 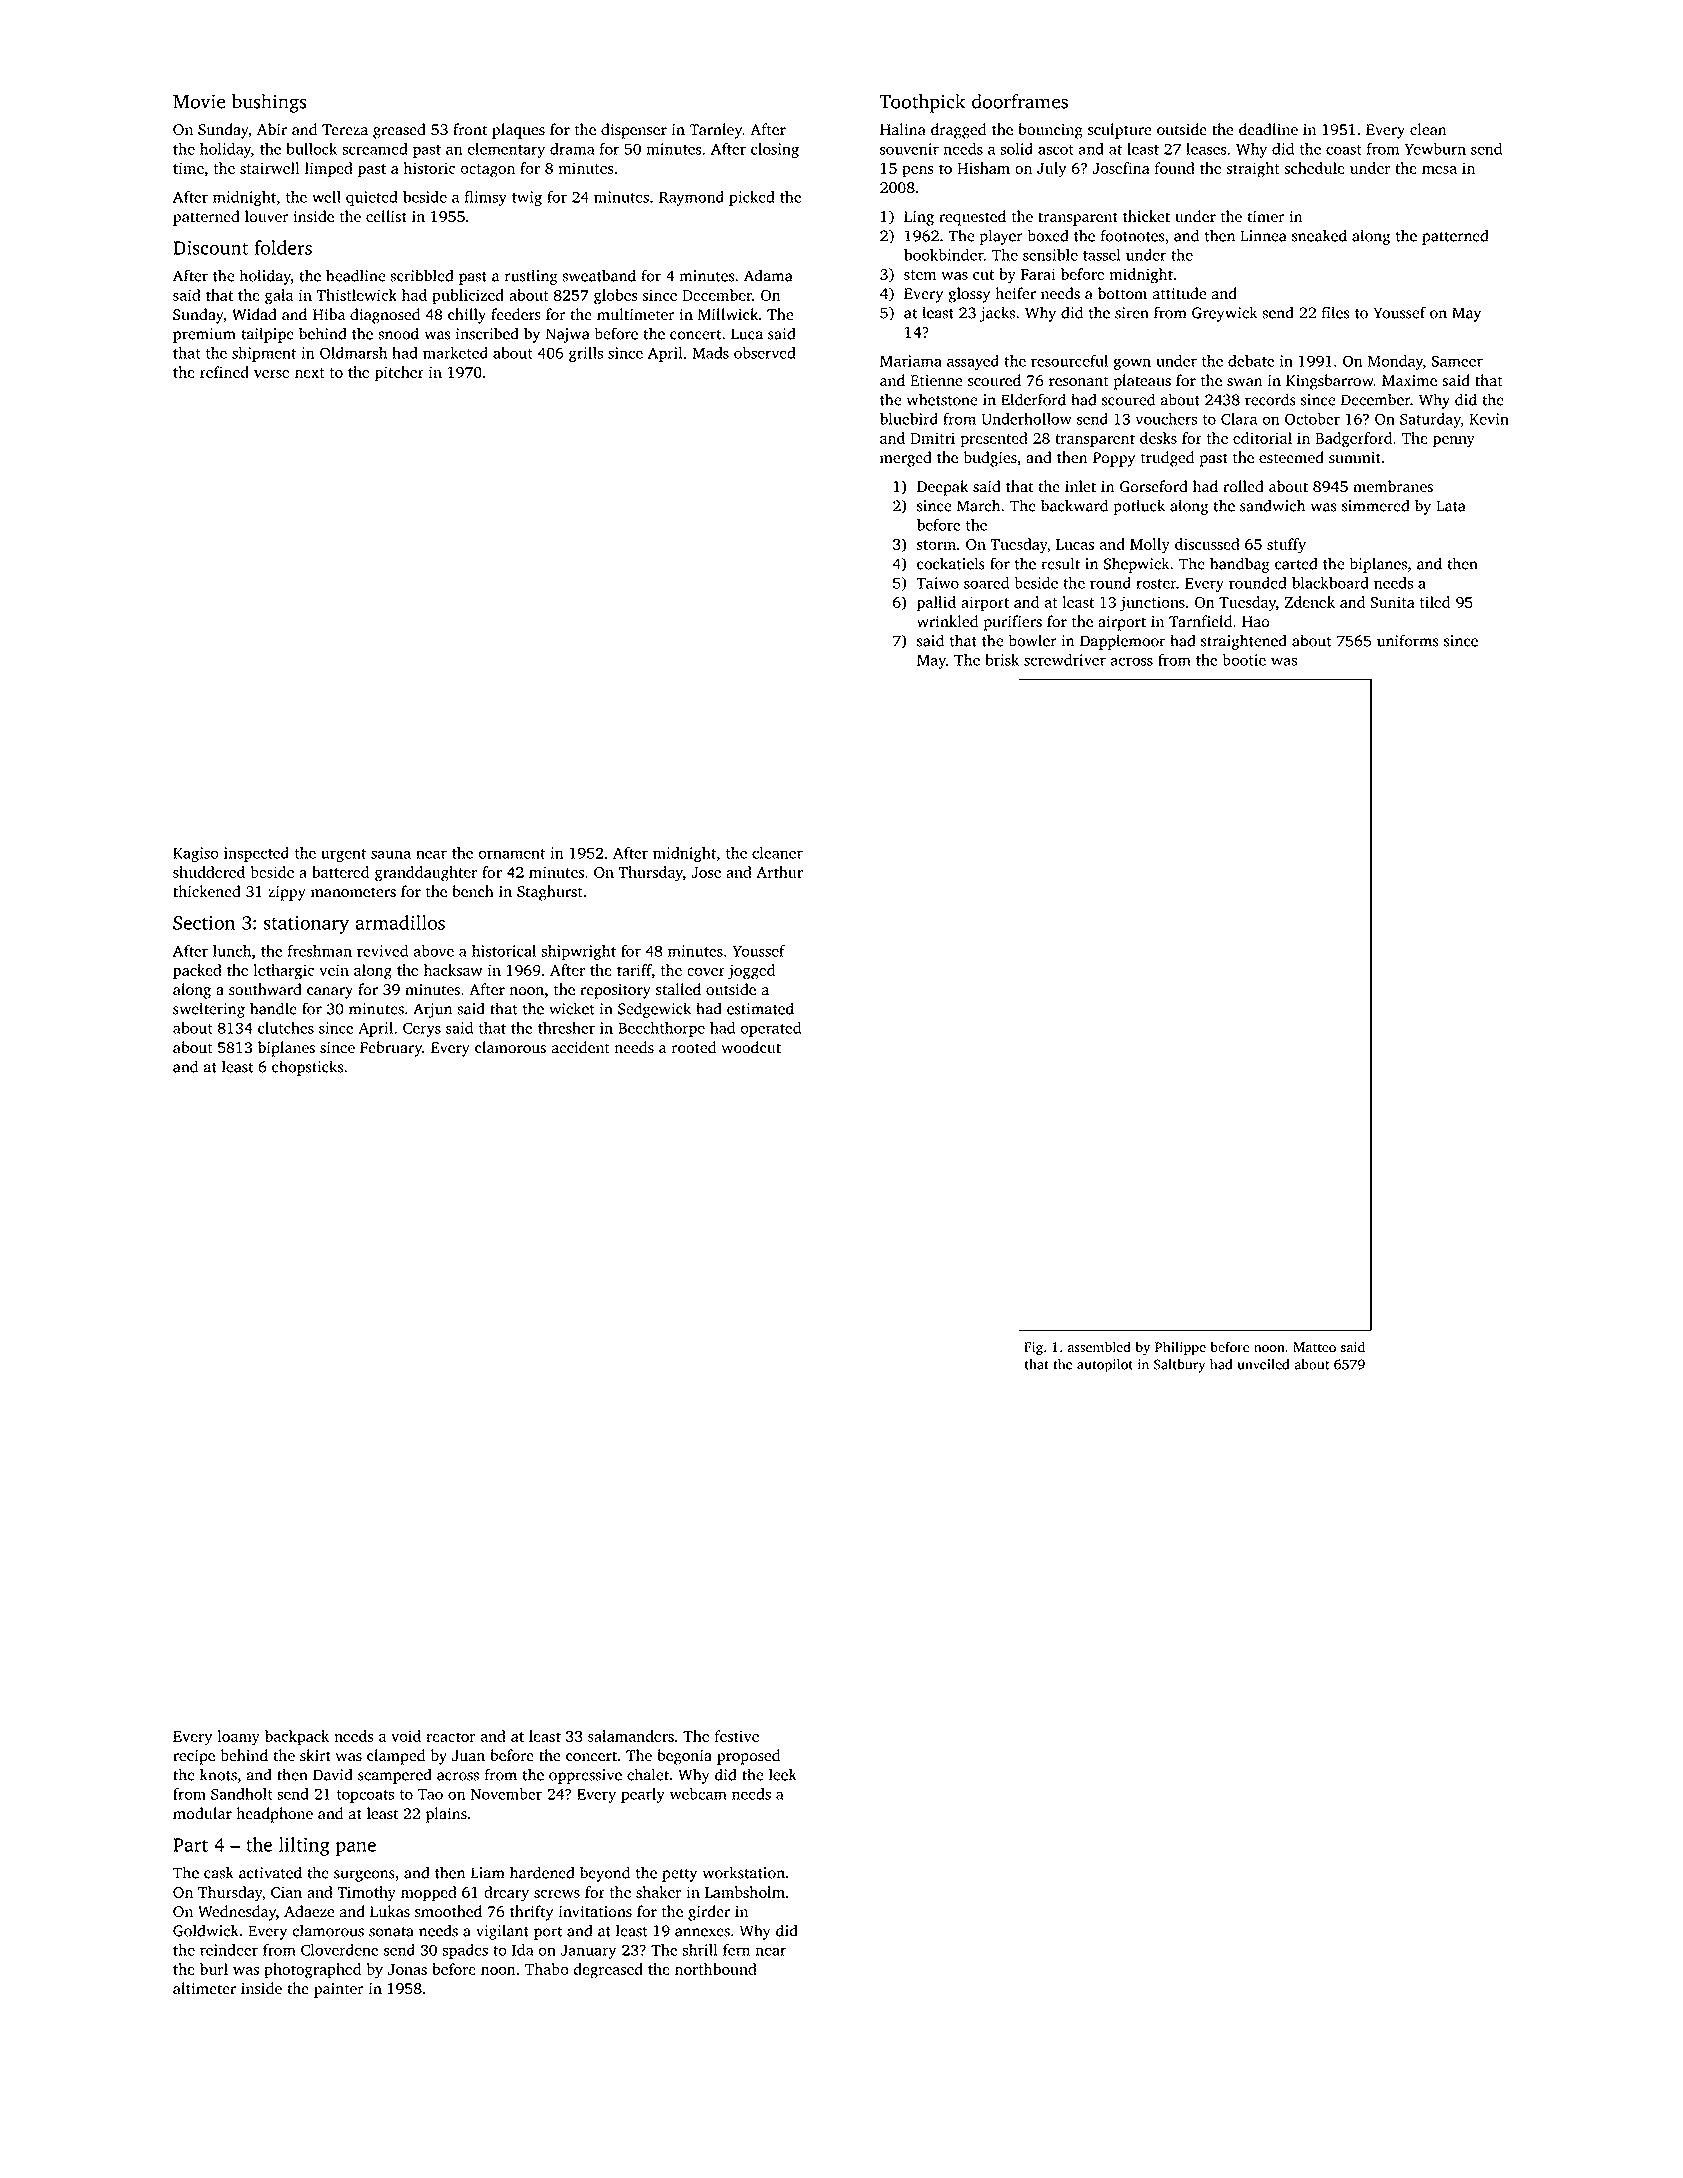 What do you see at coordinates (307, 1068) in the screenshot?
I see `chopsticks` at bounding box center [307, 1068].
